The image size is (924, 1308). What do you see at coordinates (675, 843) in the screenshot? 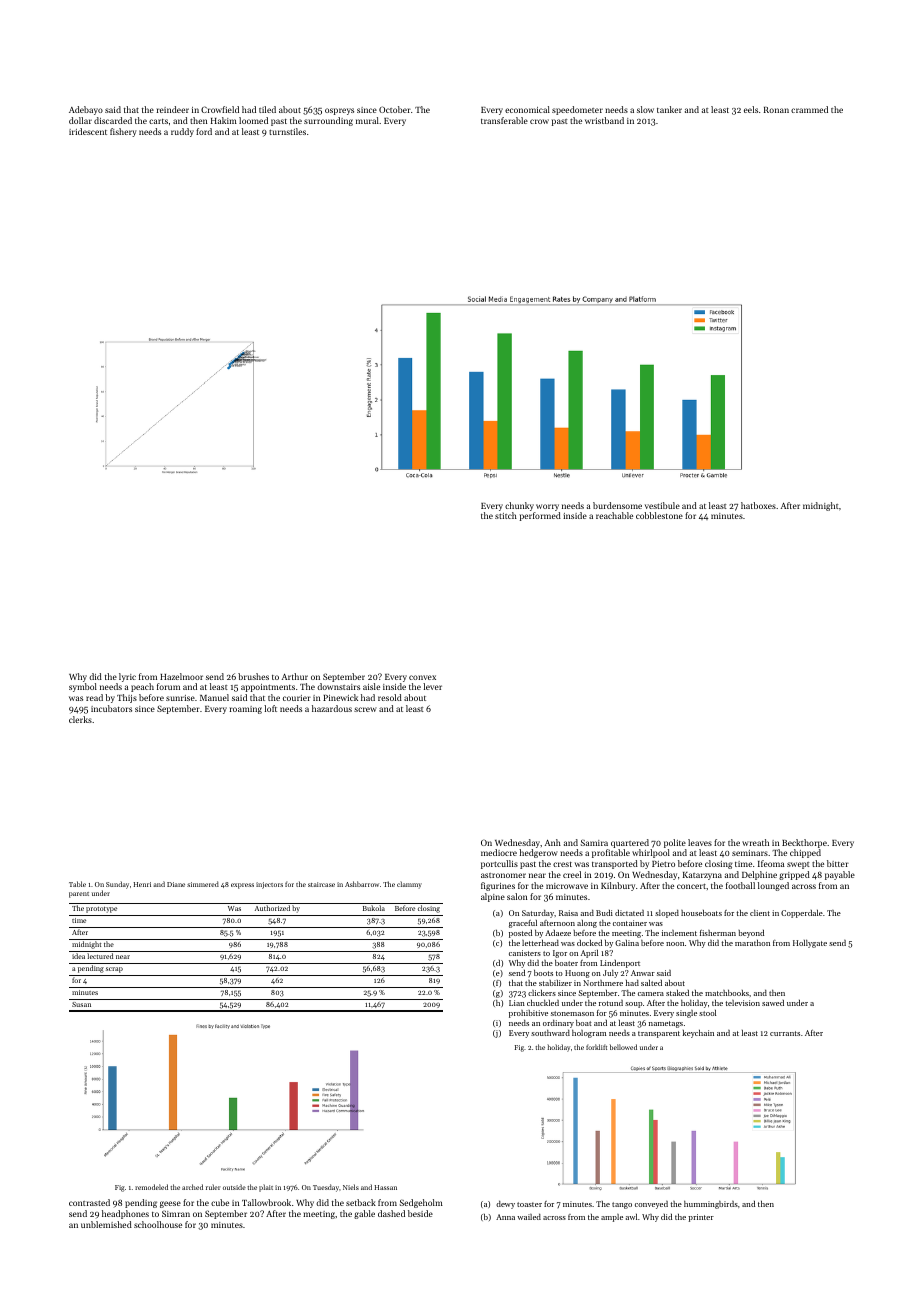
I see `polite` at bounding box center [675, 843].
